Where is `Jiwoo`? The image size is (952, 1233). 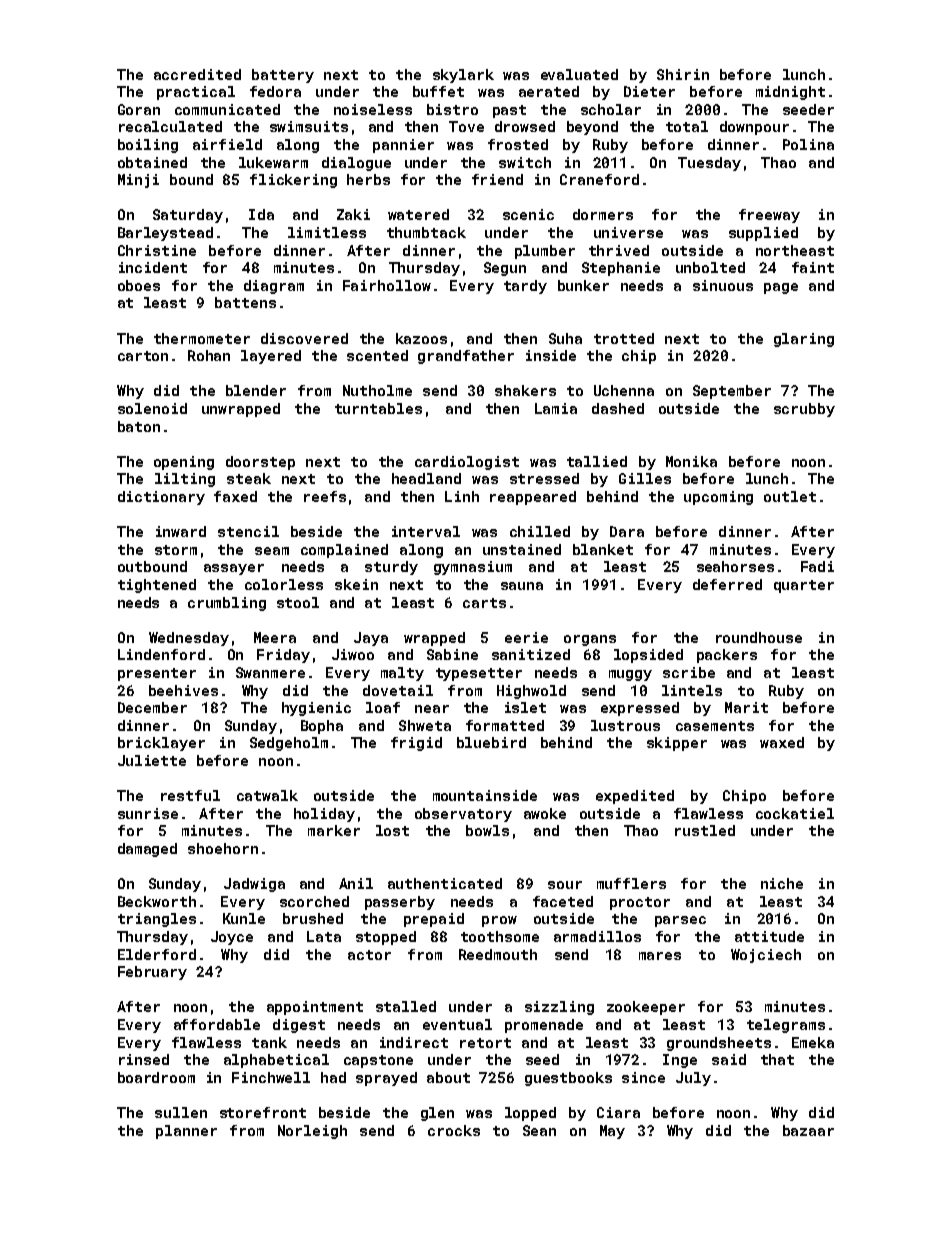
Jiwoo is located at coordinates (353, 654).
